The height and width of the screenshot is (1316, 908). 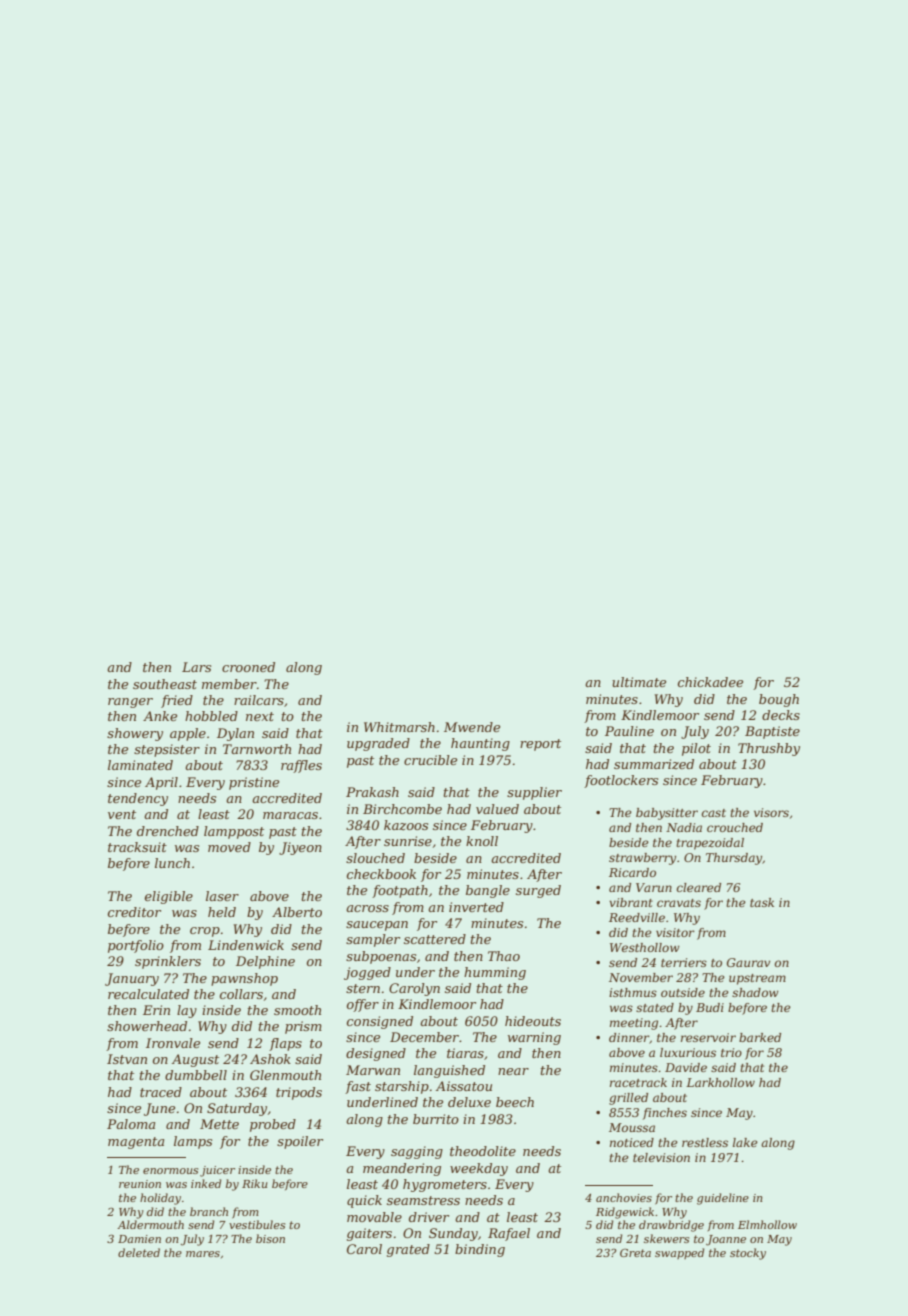 I want to click on moved, so click(x=229, y=847).
